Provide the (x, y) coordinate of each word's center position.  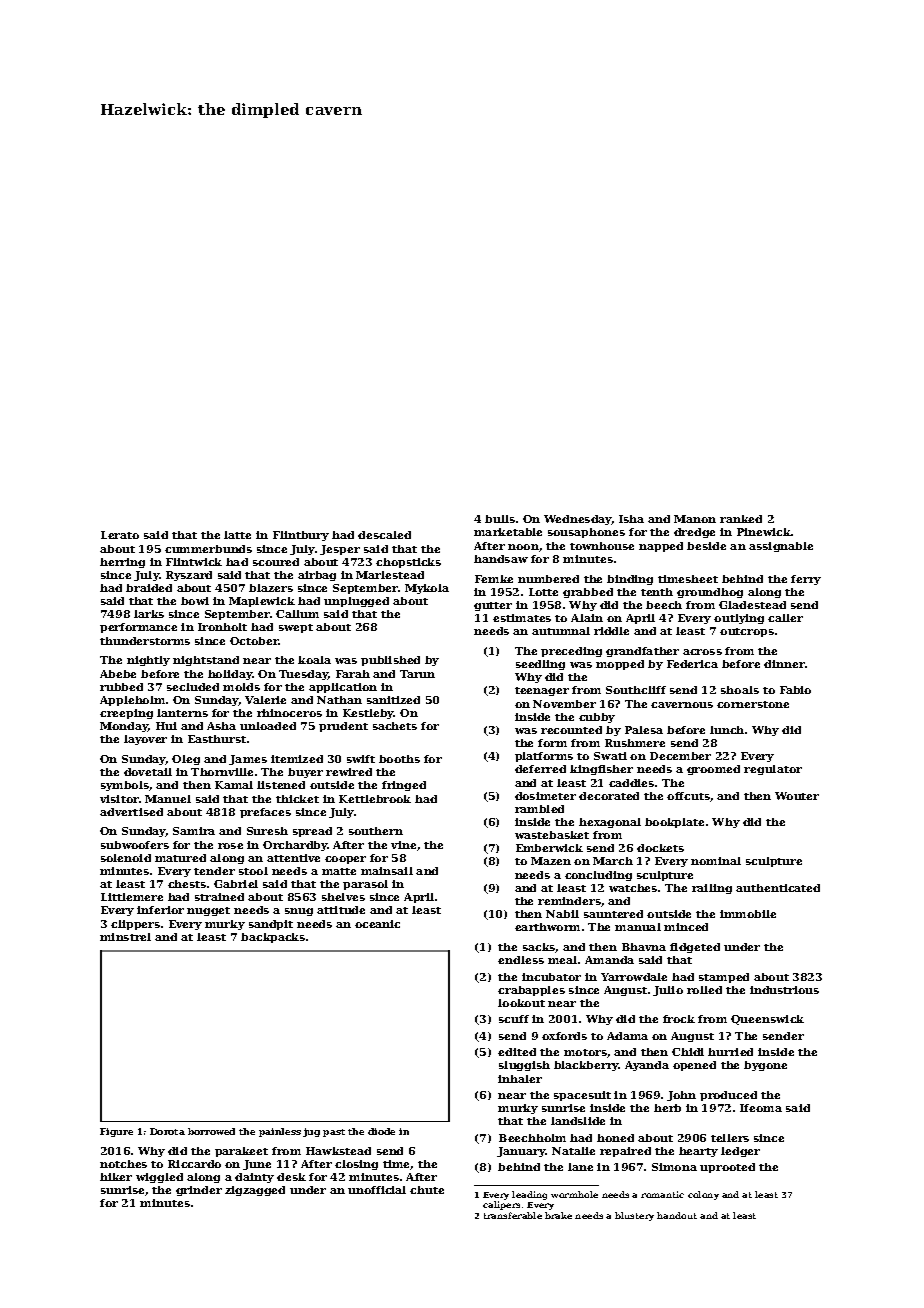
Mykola (427, 589)
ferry (806, 580)
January (521, 1152)
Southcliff (636, 690)
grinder (199, 1191)
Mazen (551, 861)
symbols (125, 786)
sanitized (393, 700)
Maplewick (262, 602)
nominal (716, 861)
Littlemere (132, 897)
